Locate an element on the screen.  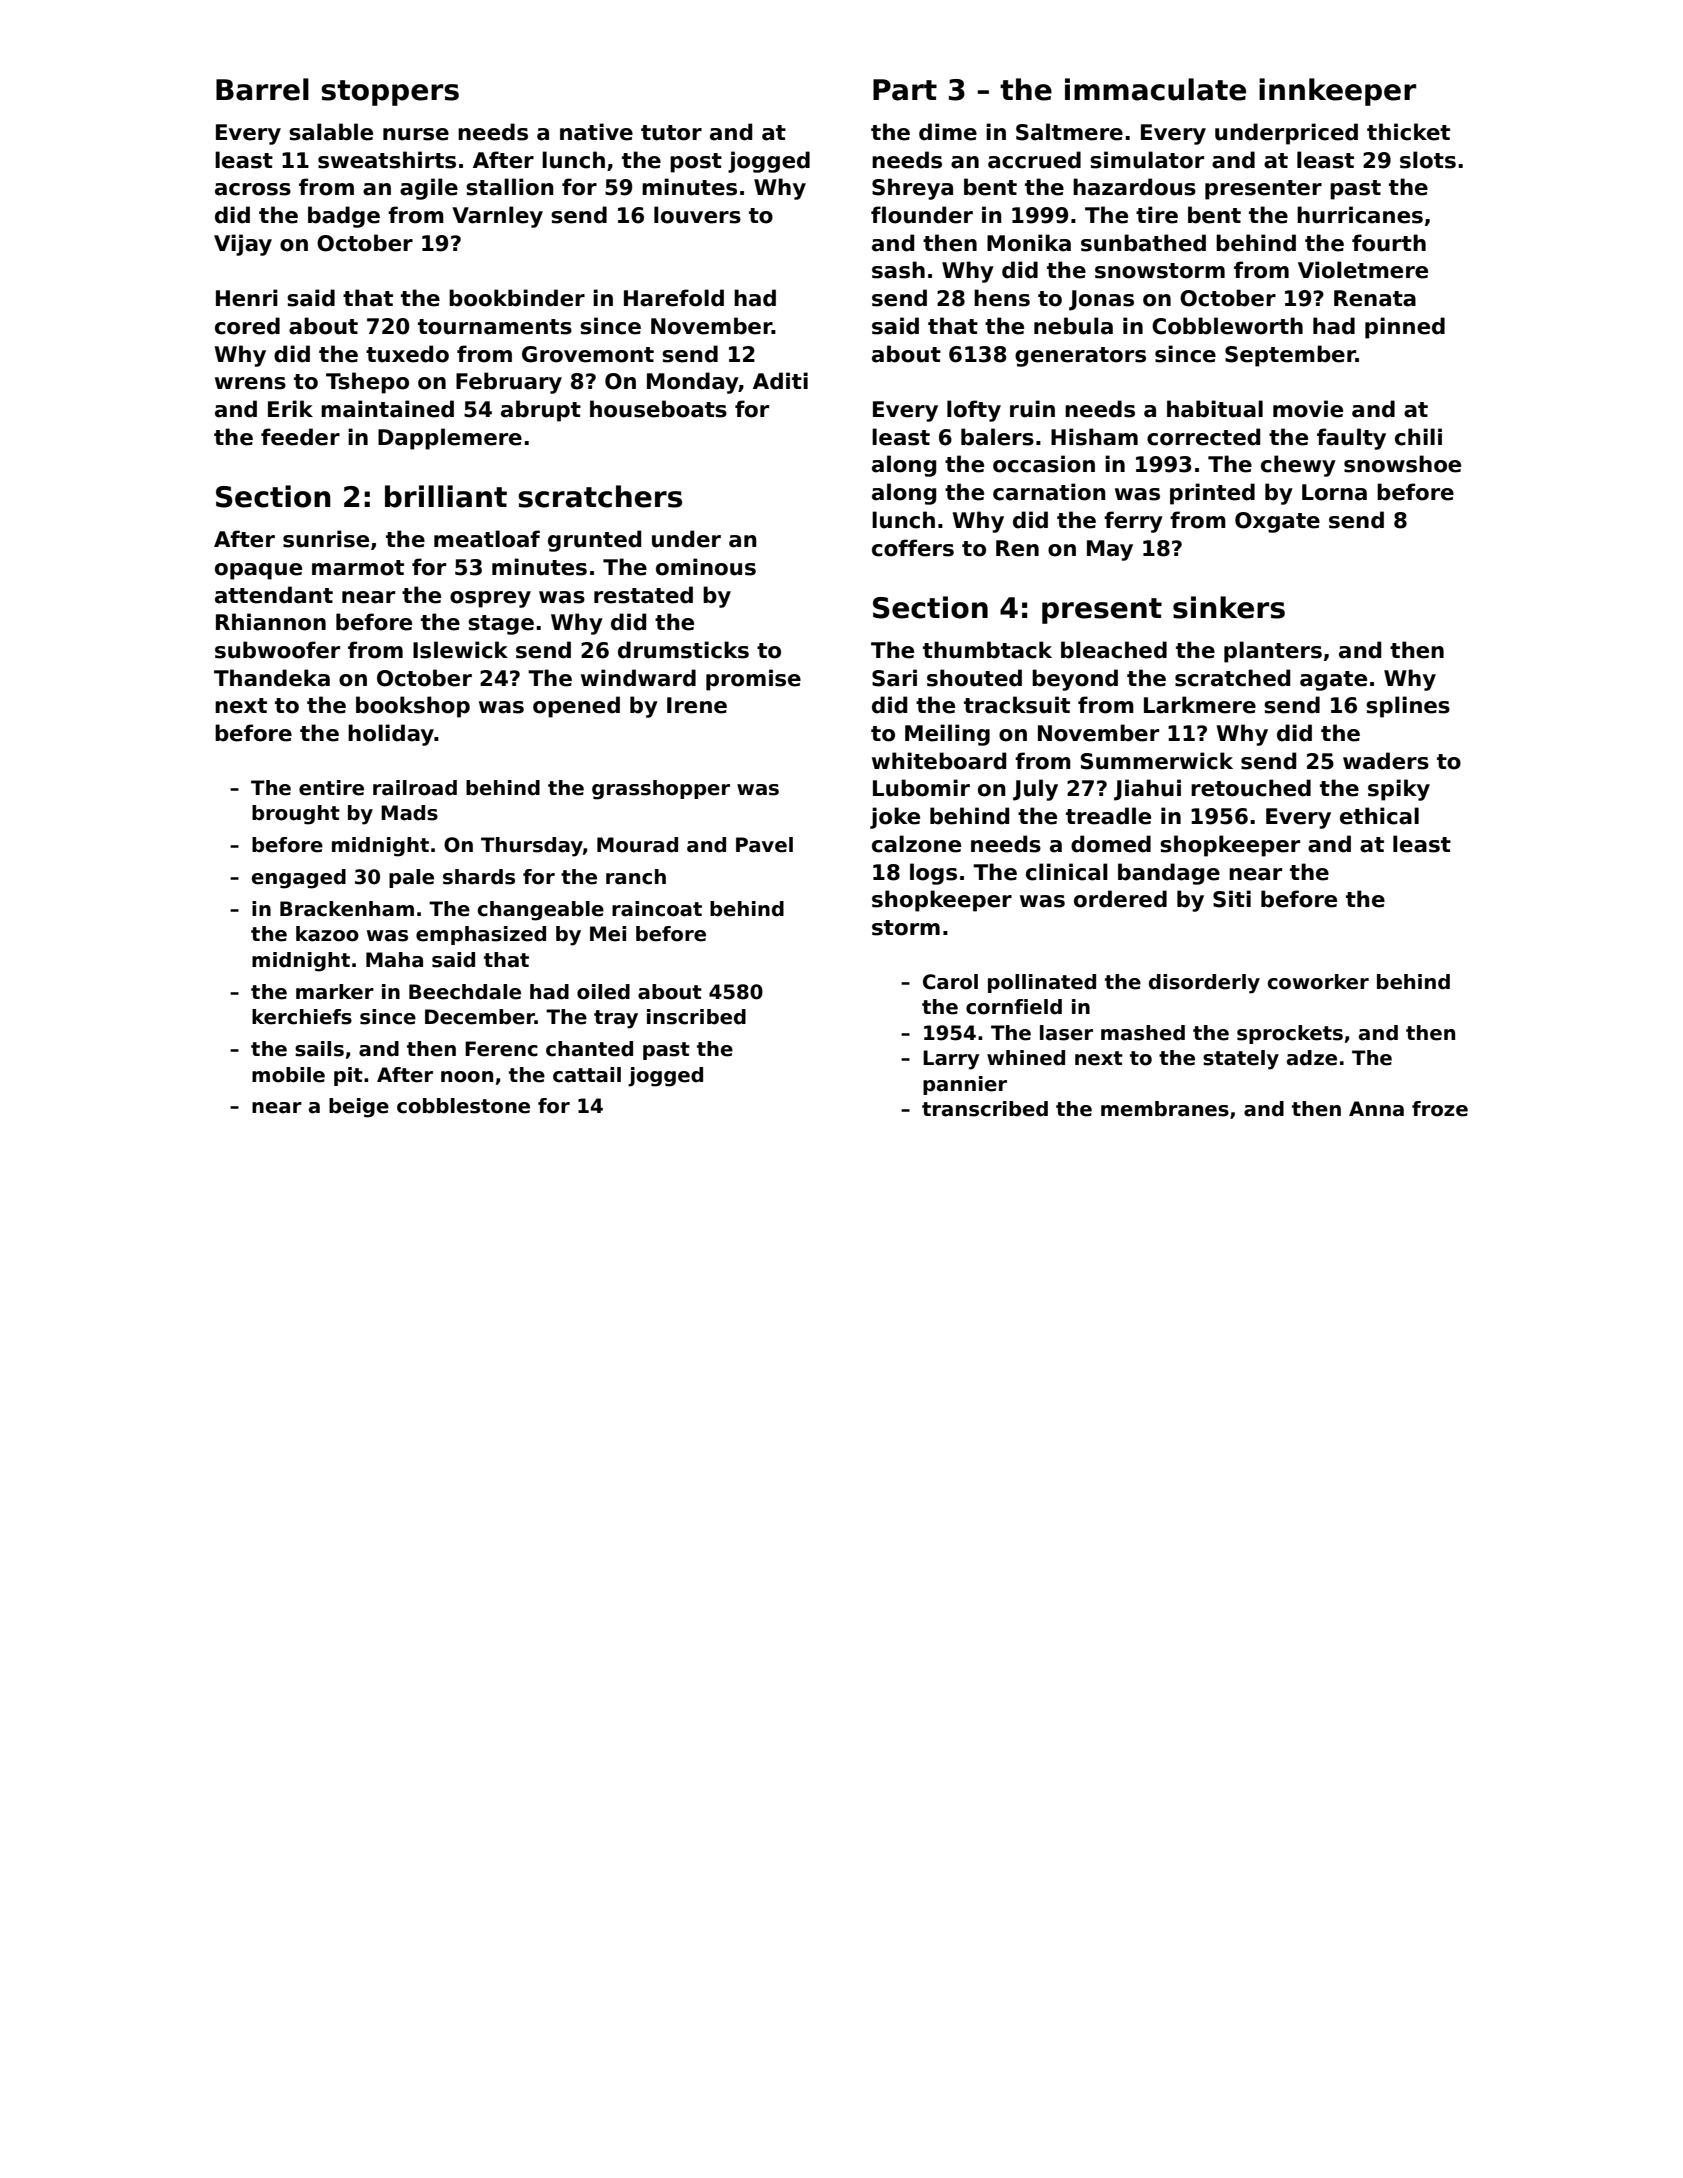
Monday is located at coordinates (693, 383).
